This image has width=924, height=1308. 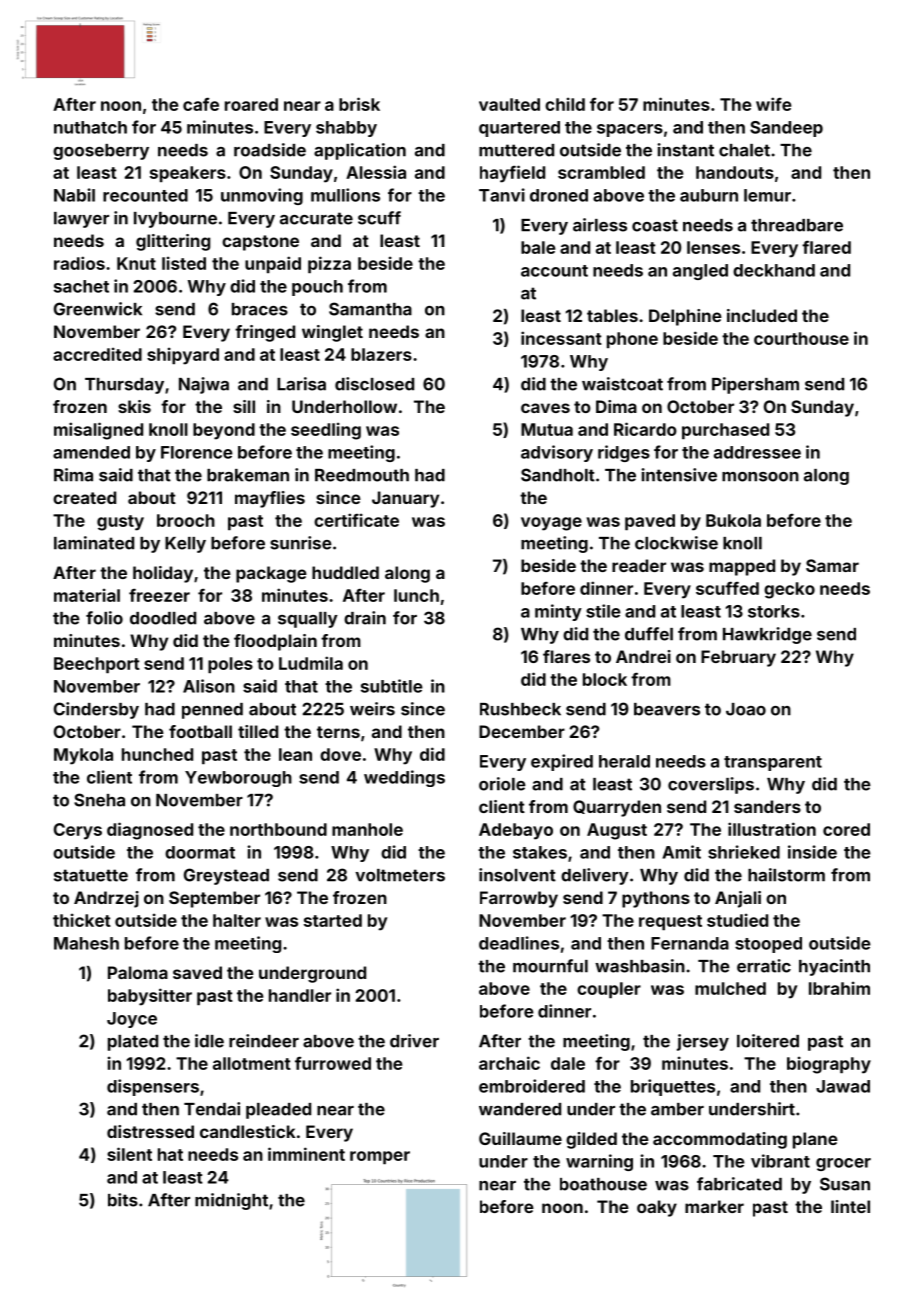 What do you see at coordinates (270, 499) in the image?
I see `mayflies` at bounding box center [270, 499].
